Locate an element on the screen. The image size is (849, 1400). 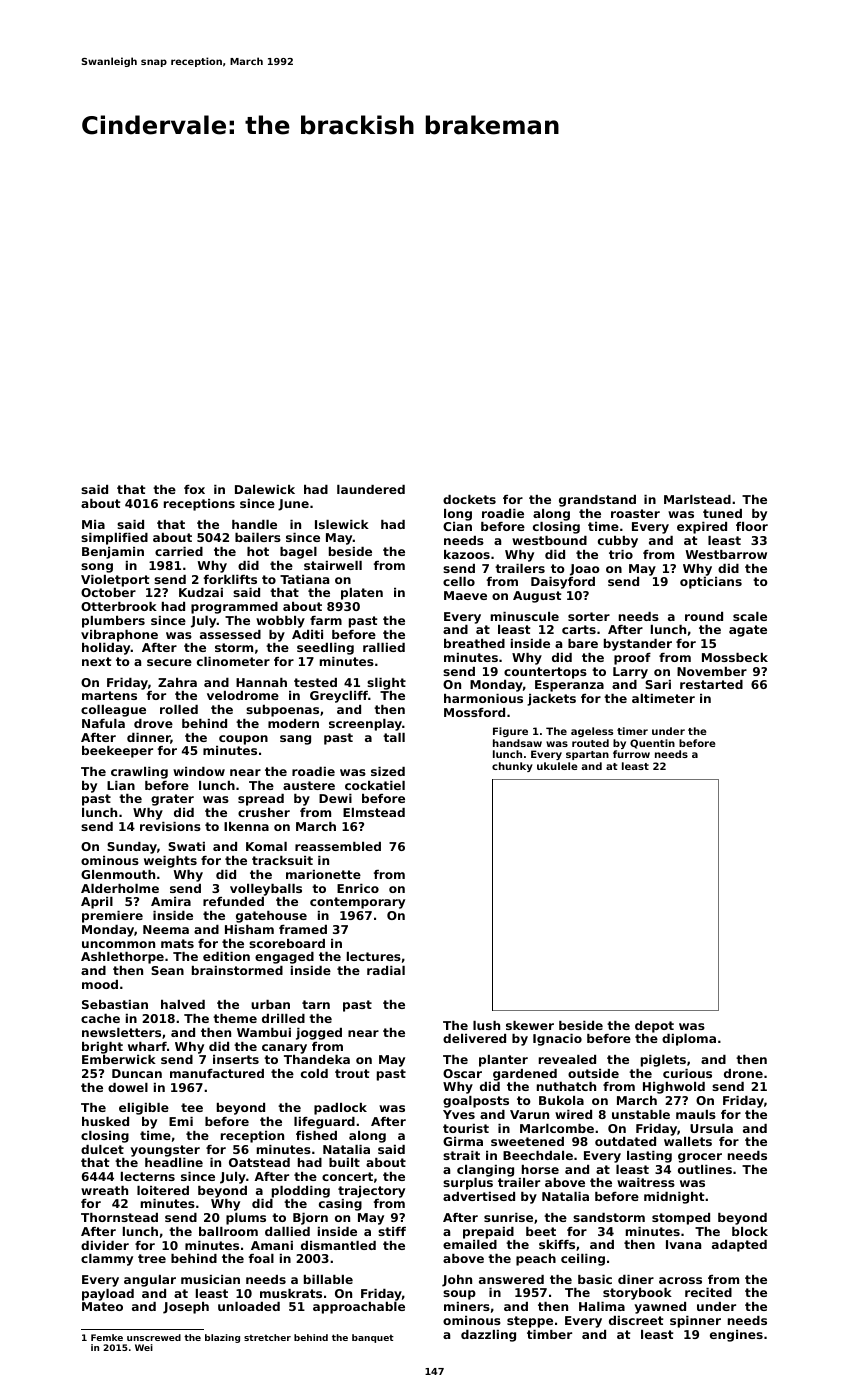
spartan is located at coordinates (587, 755).
